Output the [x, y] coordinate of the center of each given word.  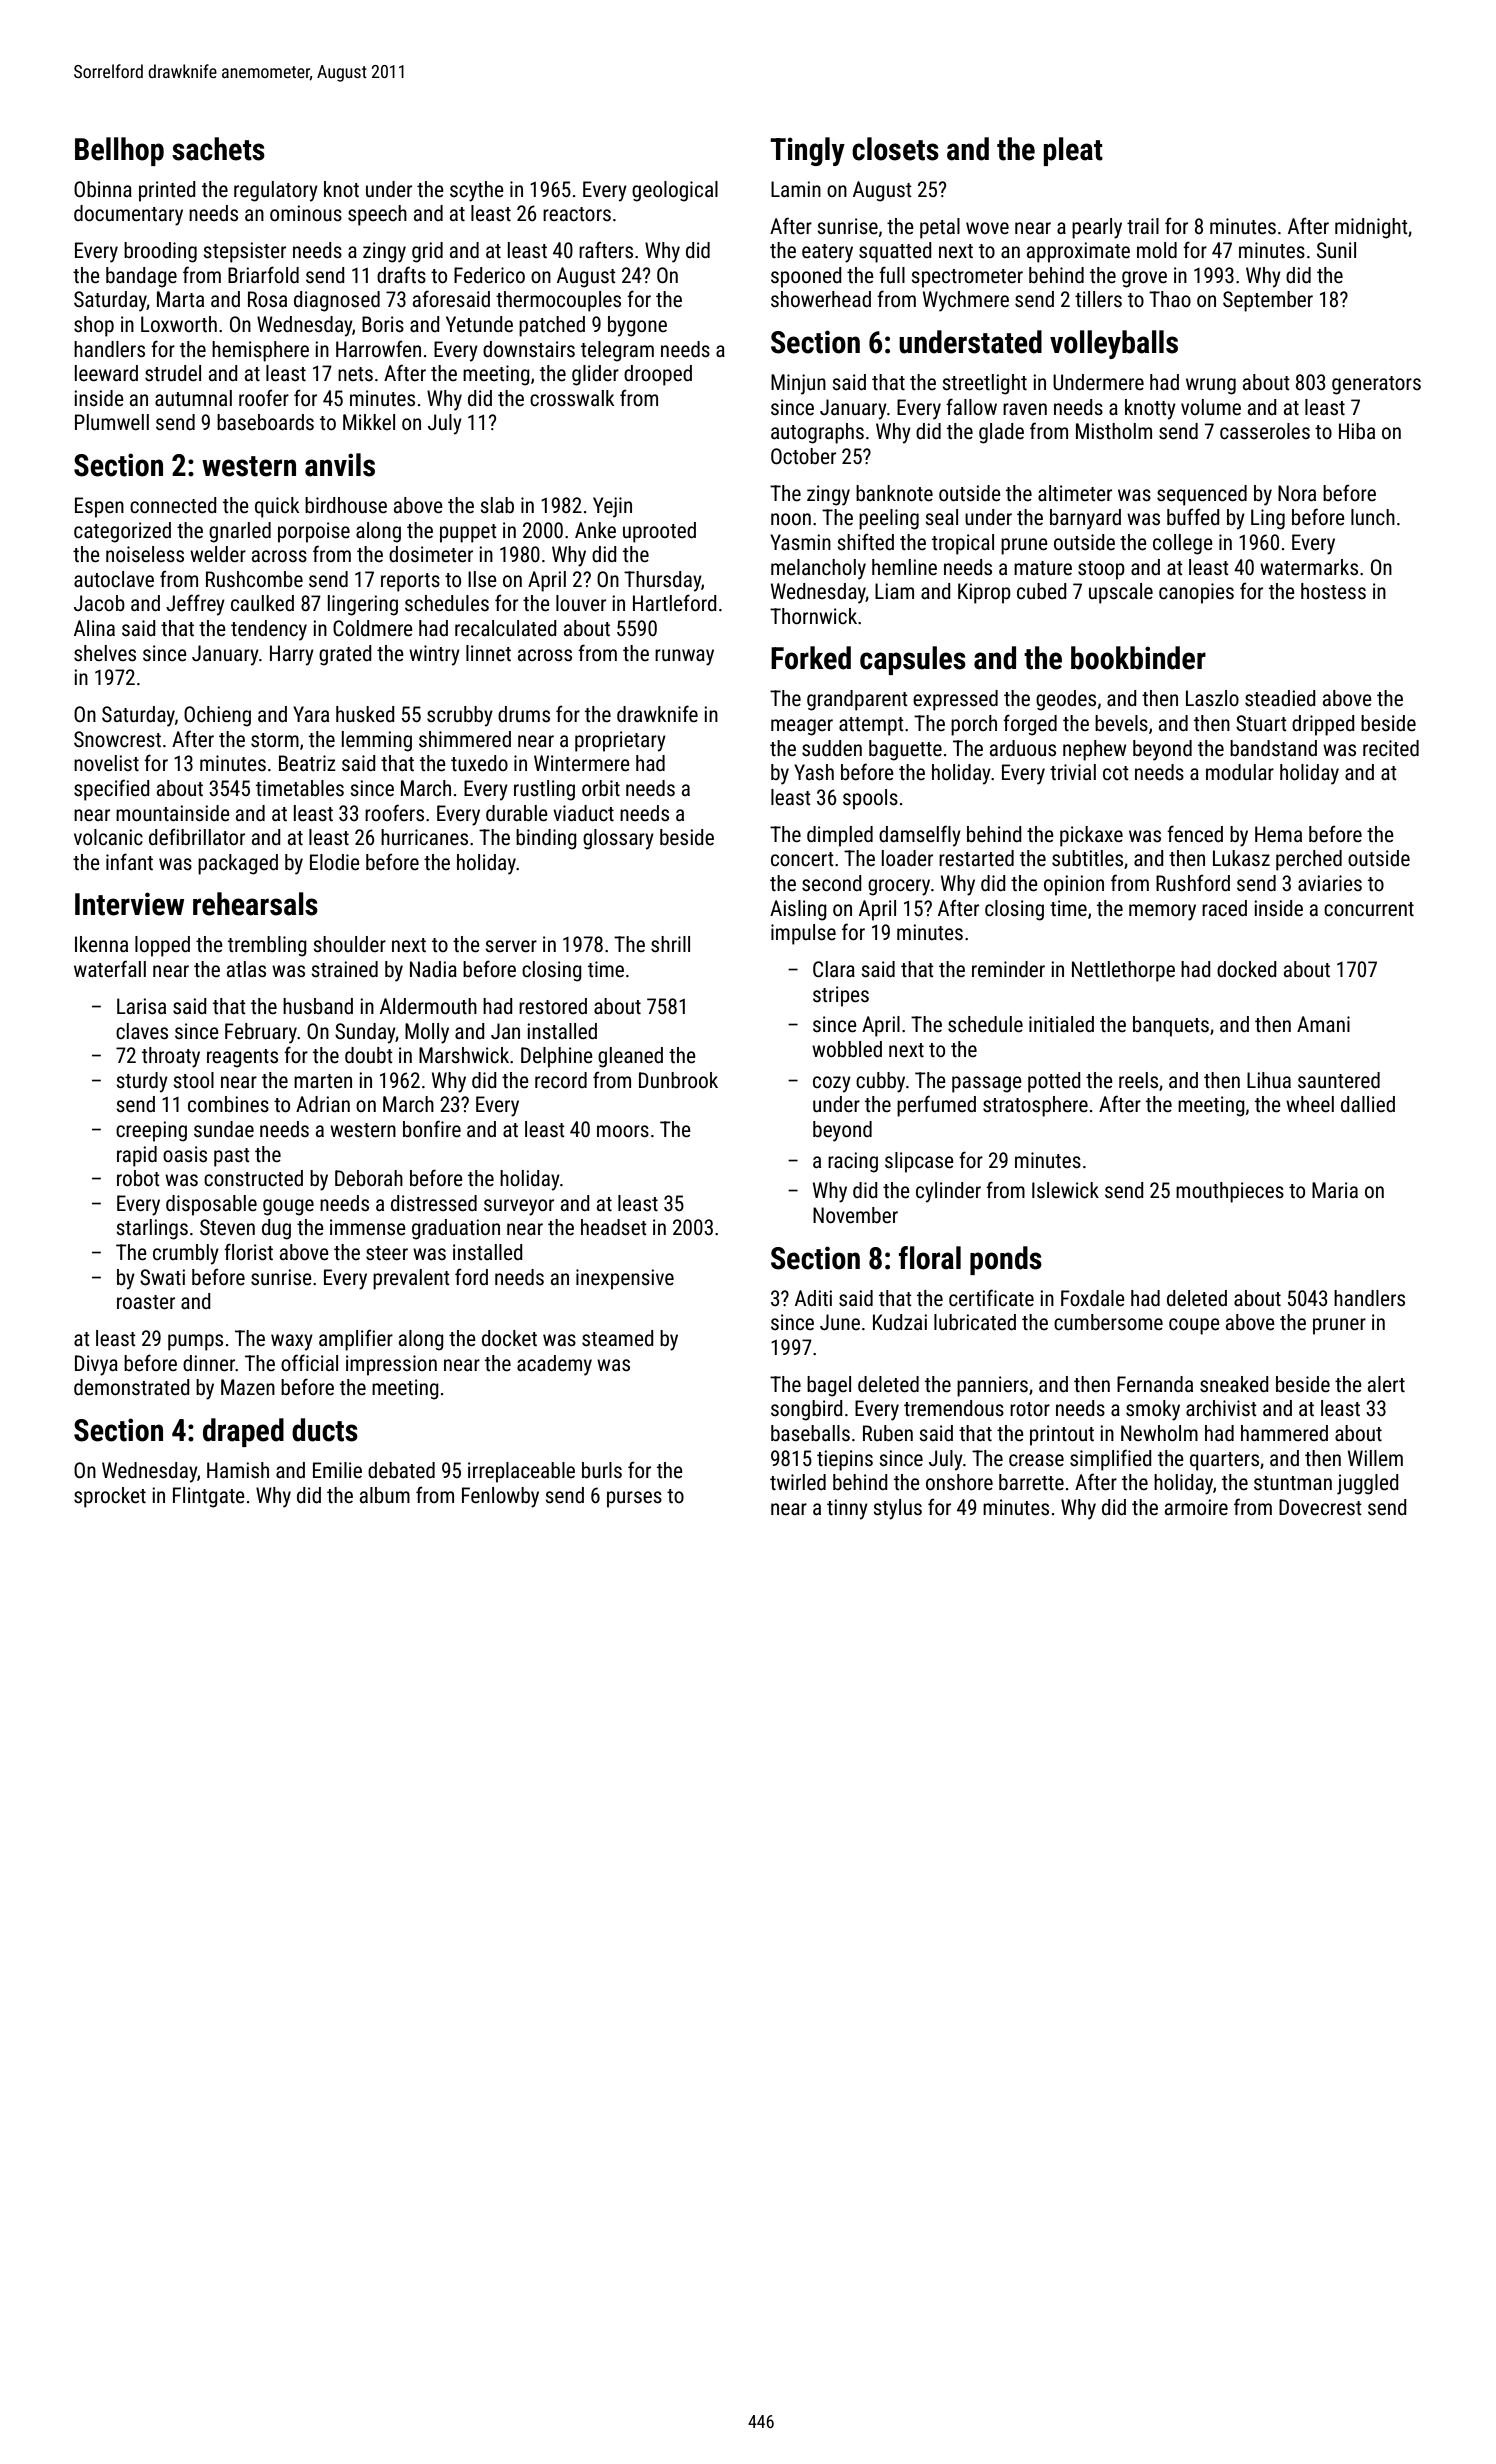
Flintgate [209, 1497]
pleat [1073, 151]
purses [634, 1499]
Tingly [807, 151]
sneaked [1234, 1384]
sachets [218, 149]
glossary [618, 839]
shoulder [349, 944]
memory [1162, 912]
